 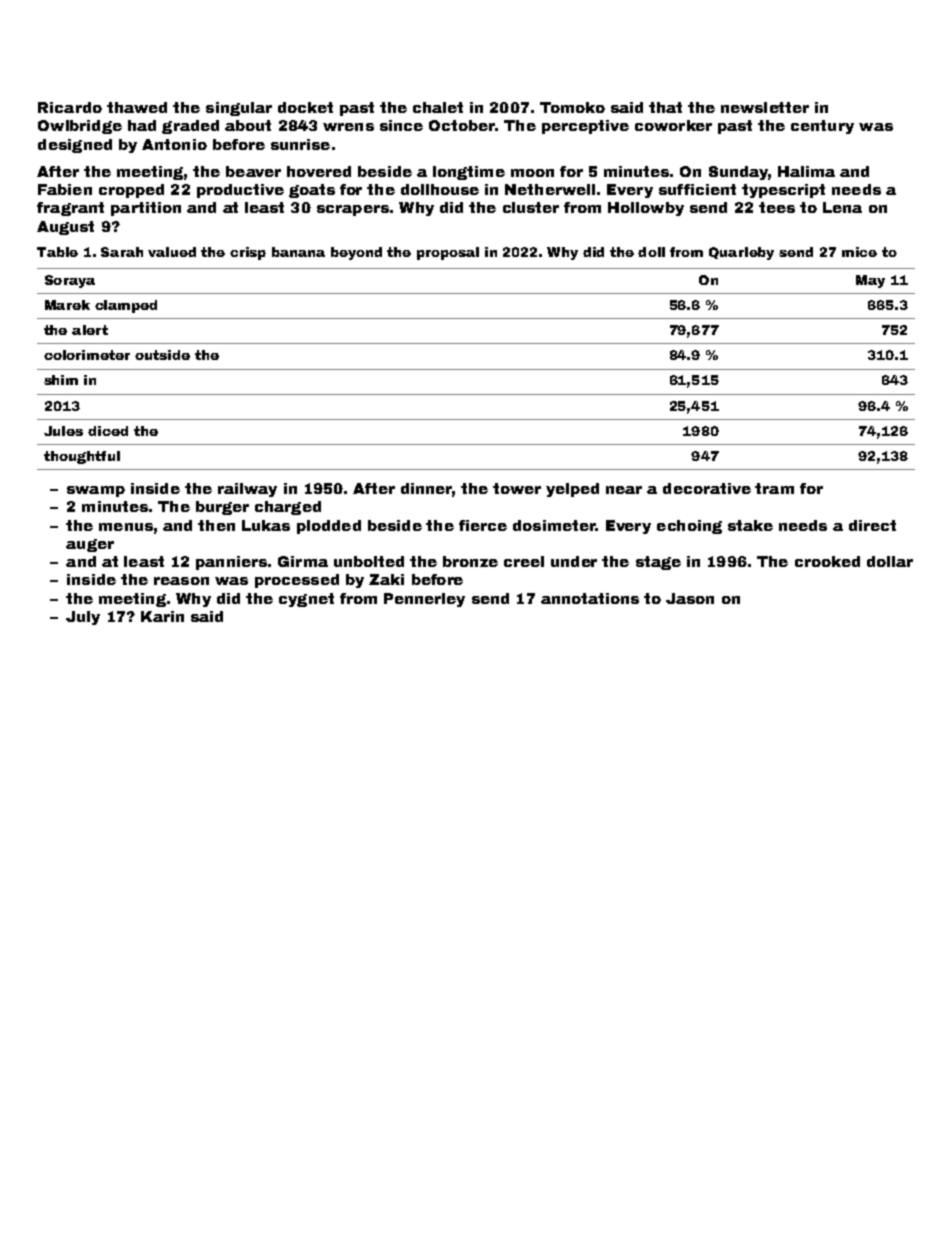 What do you see at coordinates (172, 252) in the page?
I see `valued` at bounding box center [172, 252].
